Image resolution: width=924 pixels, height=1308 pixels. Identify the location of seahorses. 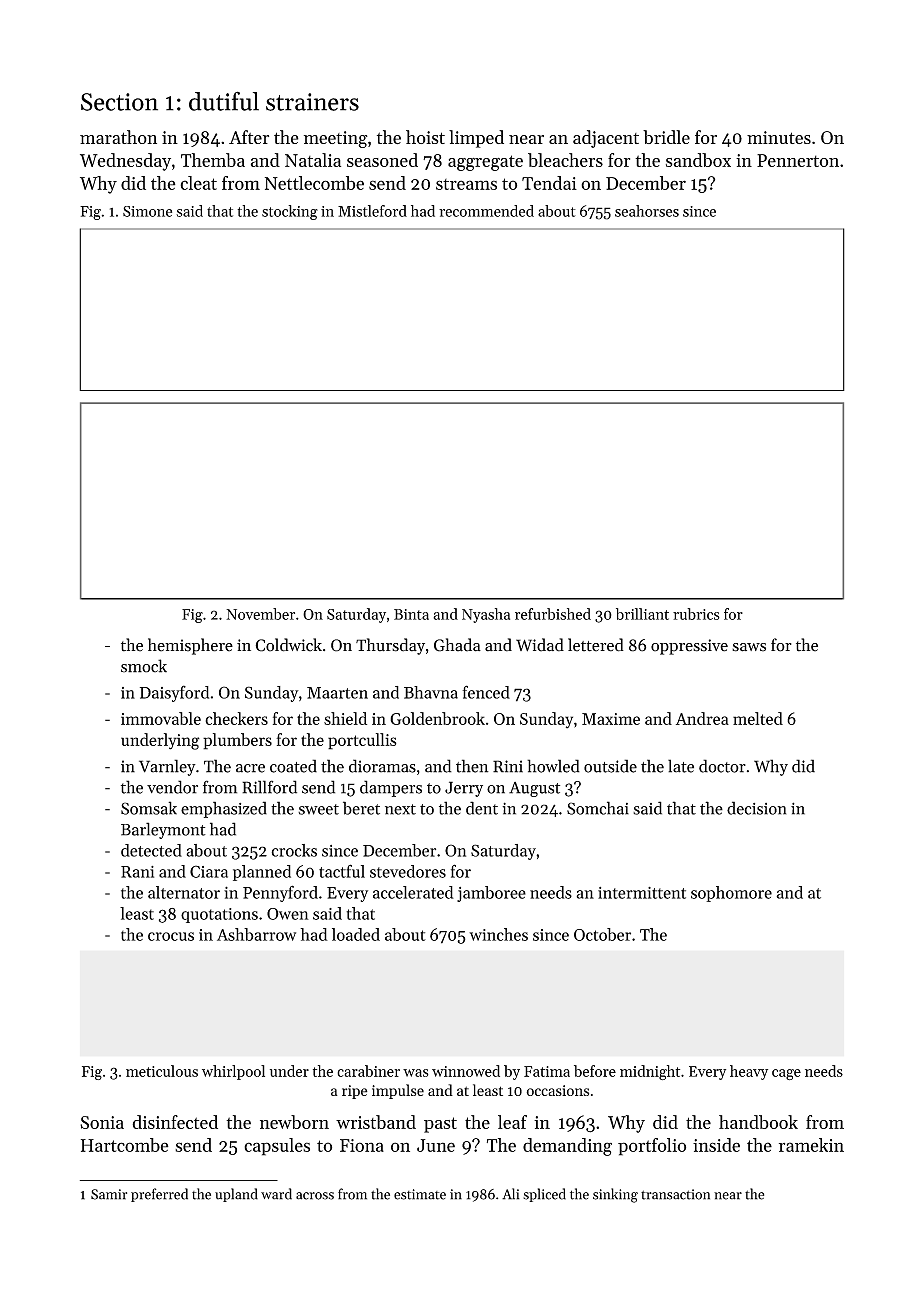
(647, 211).
